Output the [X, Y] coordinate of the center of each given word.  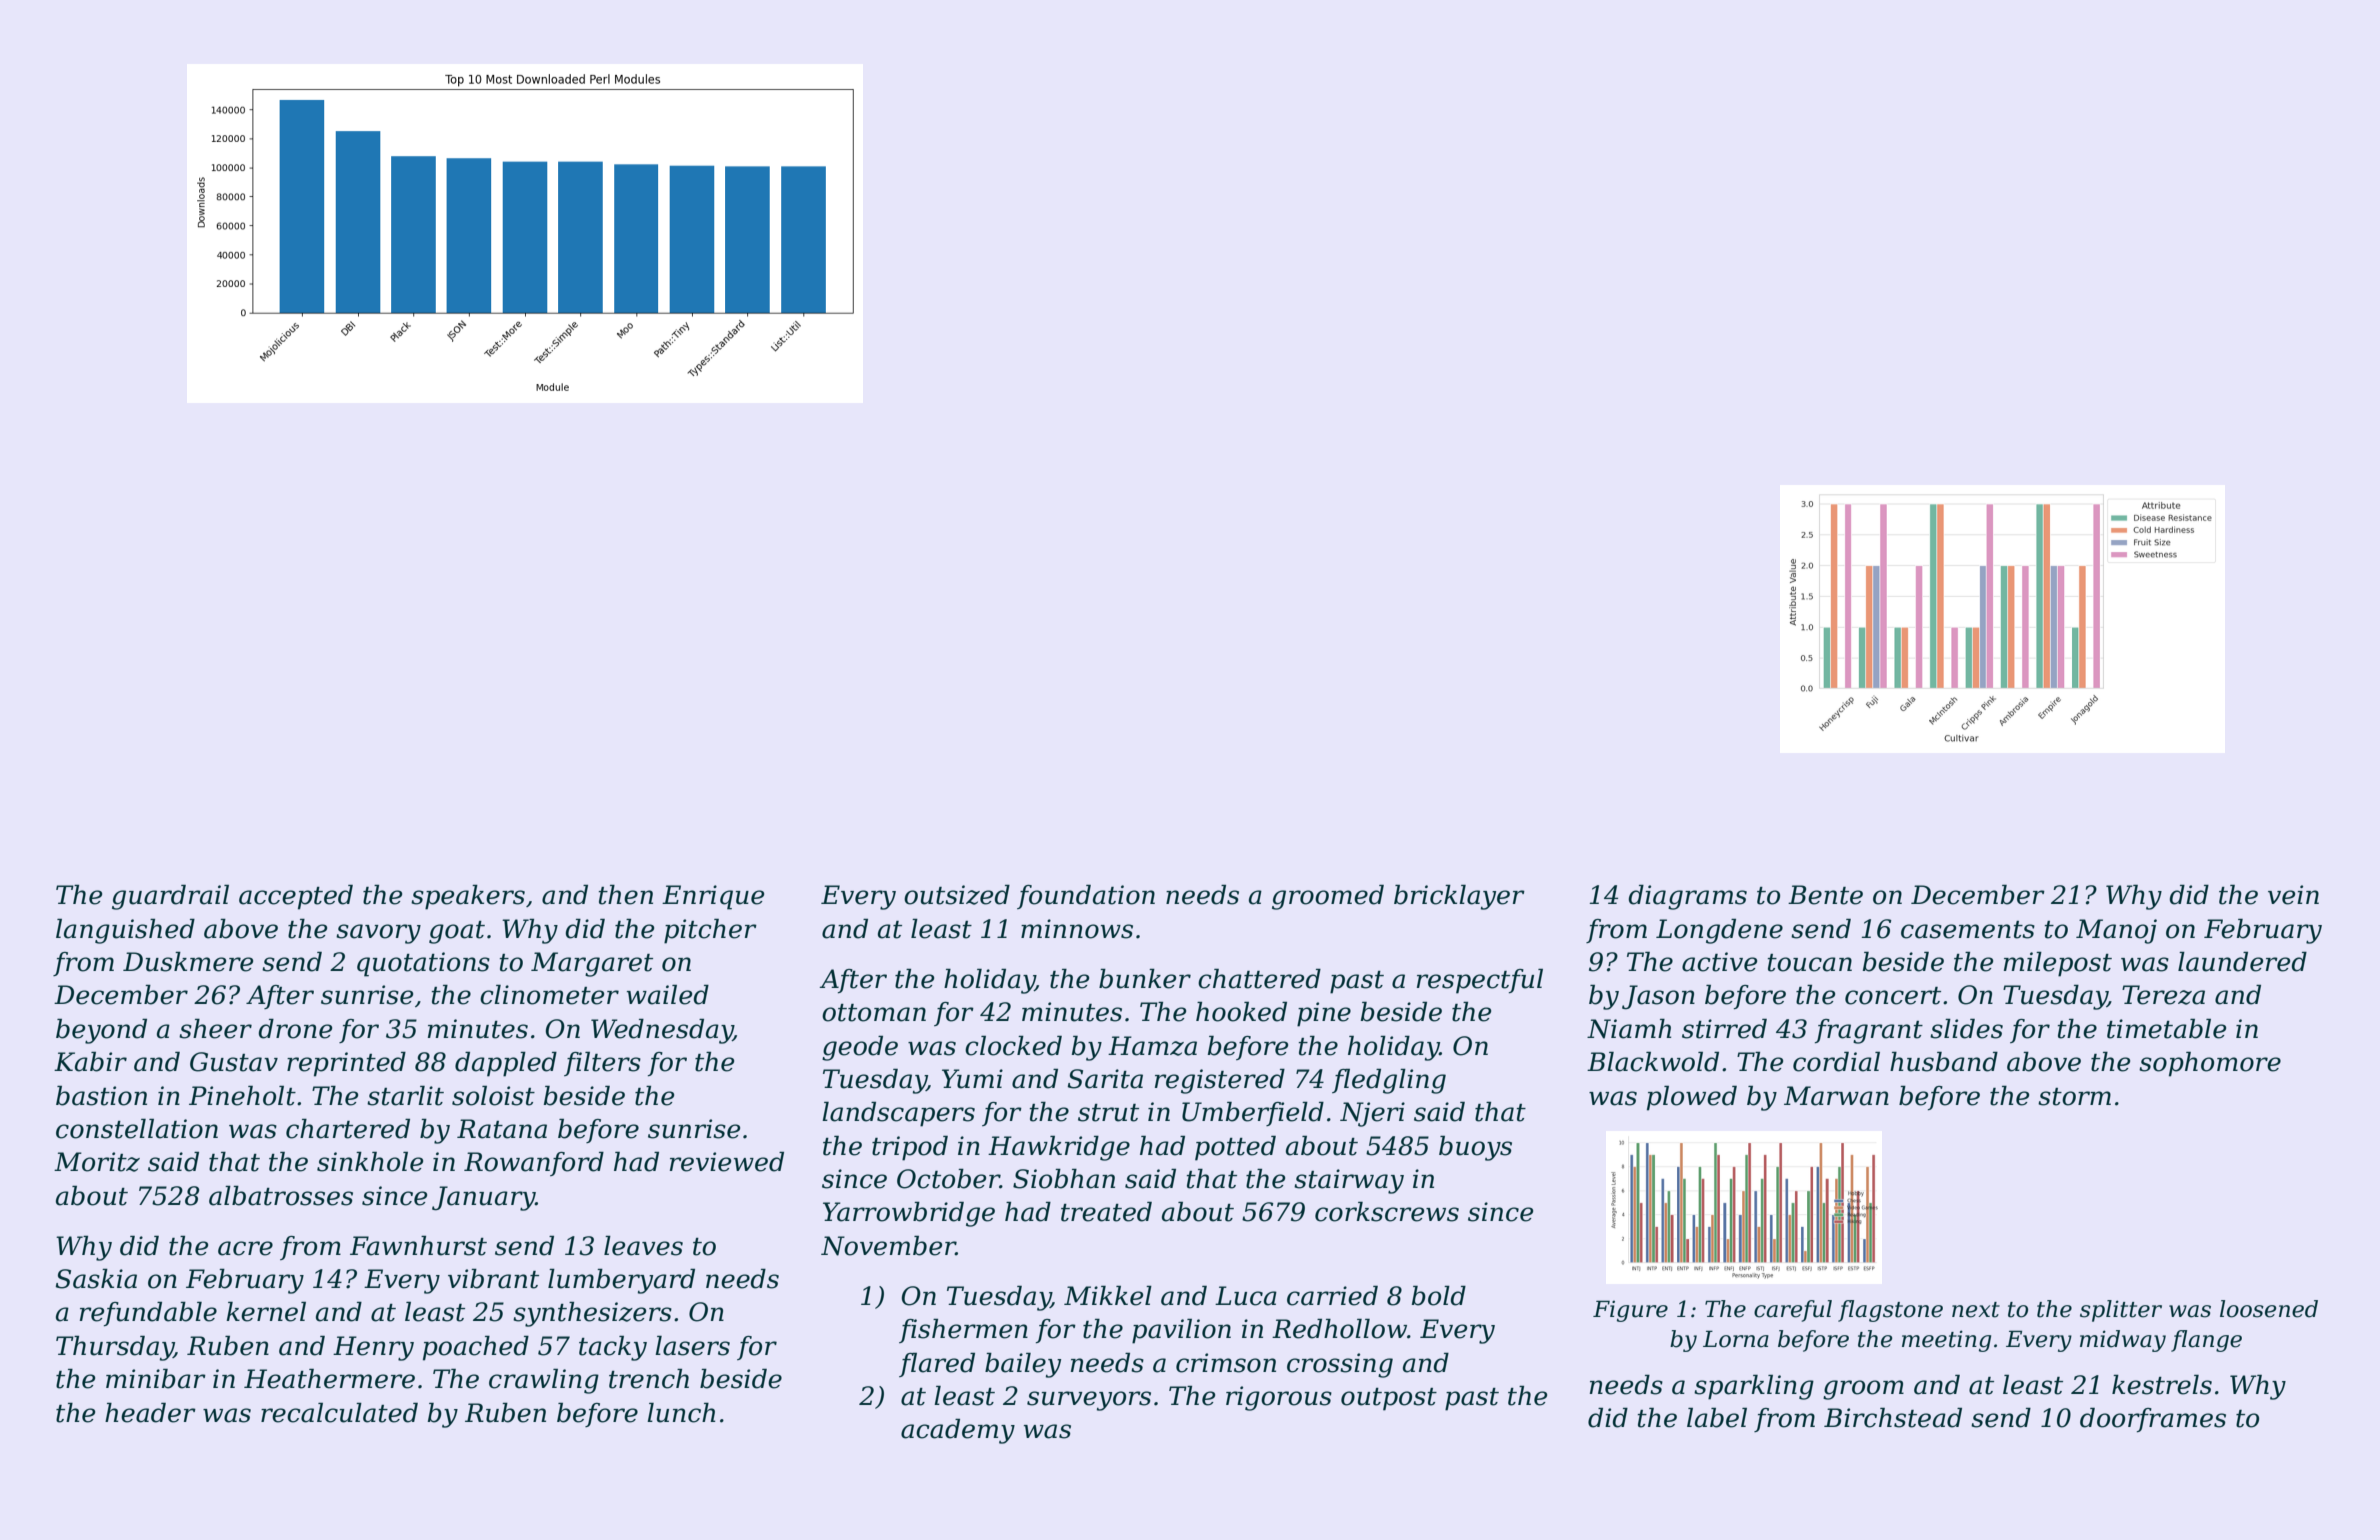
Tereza [2163, 995]
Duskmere [188, 962]
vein [2293, 895]
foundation [1086, 897]
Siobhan [1064, 1179]
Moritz [97, 1162]
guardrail [170, 897]
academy [958, 1431]
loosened [2269, 1309]
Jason [1658, 997]
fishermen [963, 1331]
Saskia [96, 1279]
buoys [1475, 1148]
